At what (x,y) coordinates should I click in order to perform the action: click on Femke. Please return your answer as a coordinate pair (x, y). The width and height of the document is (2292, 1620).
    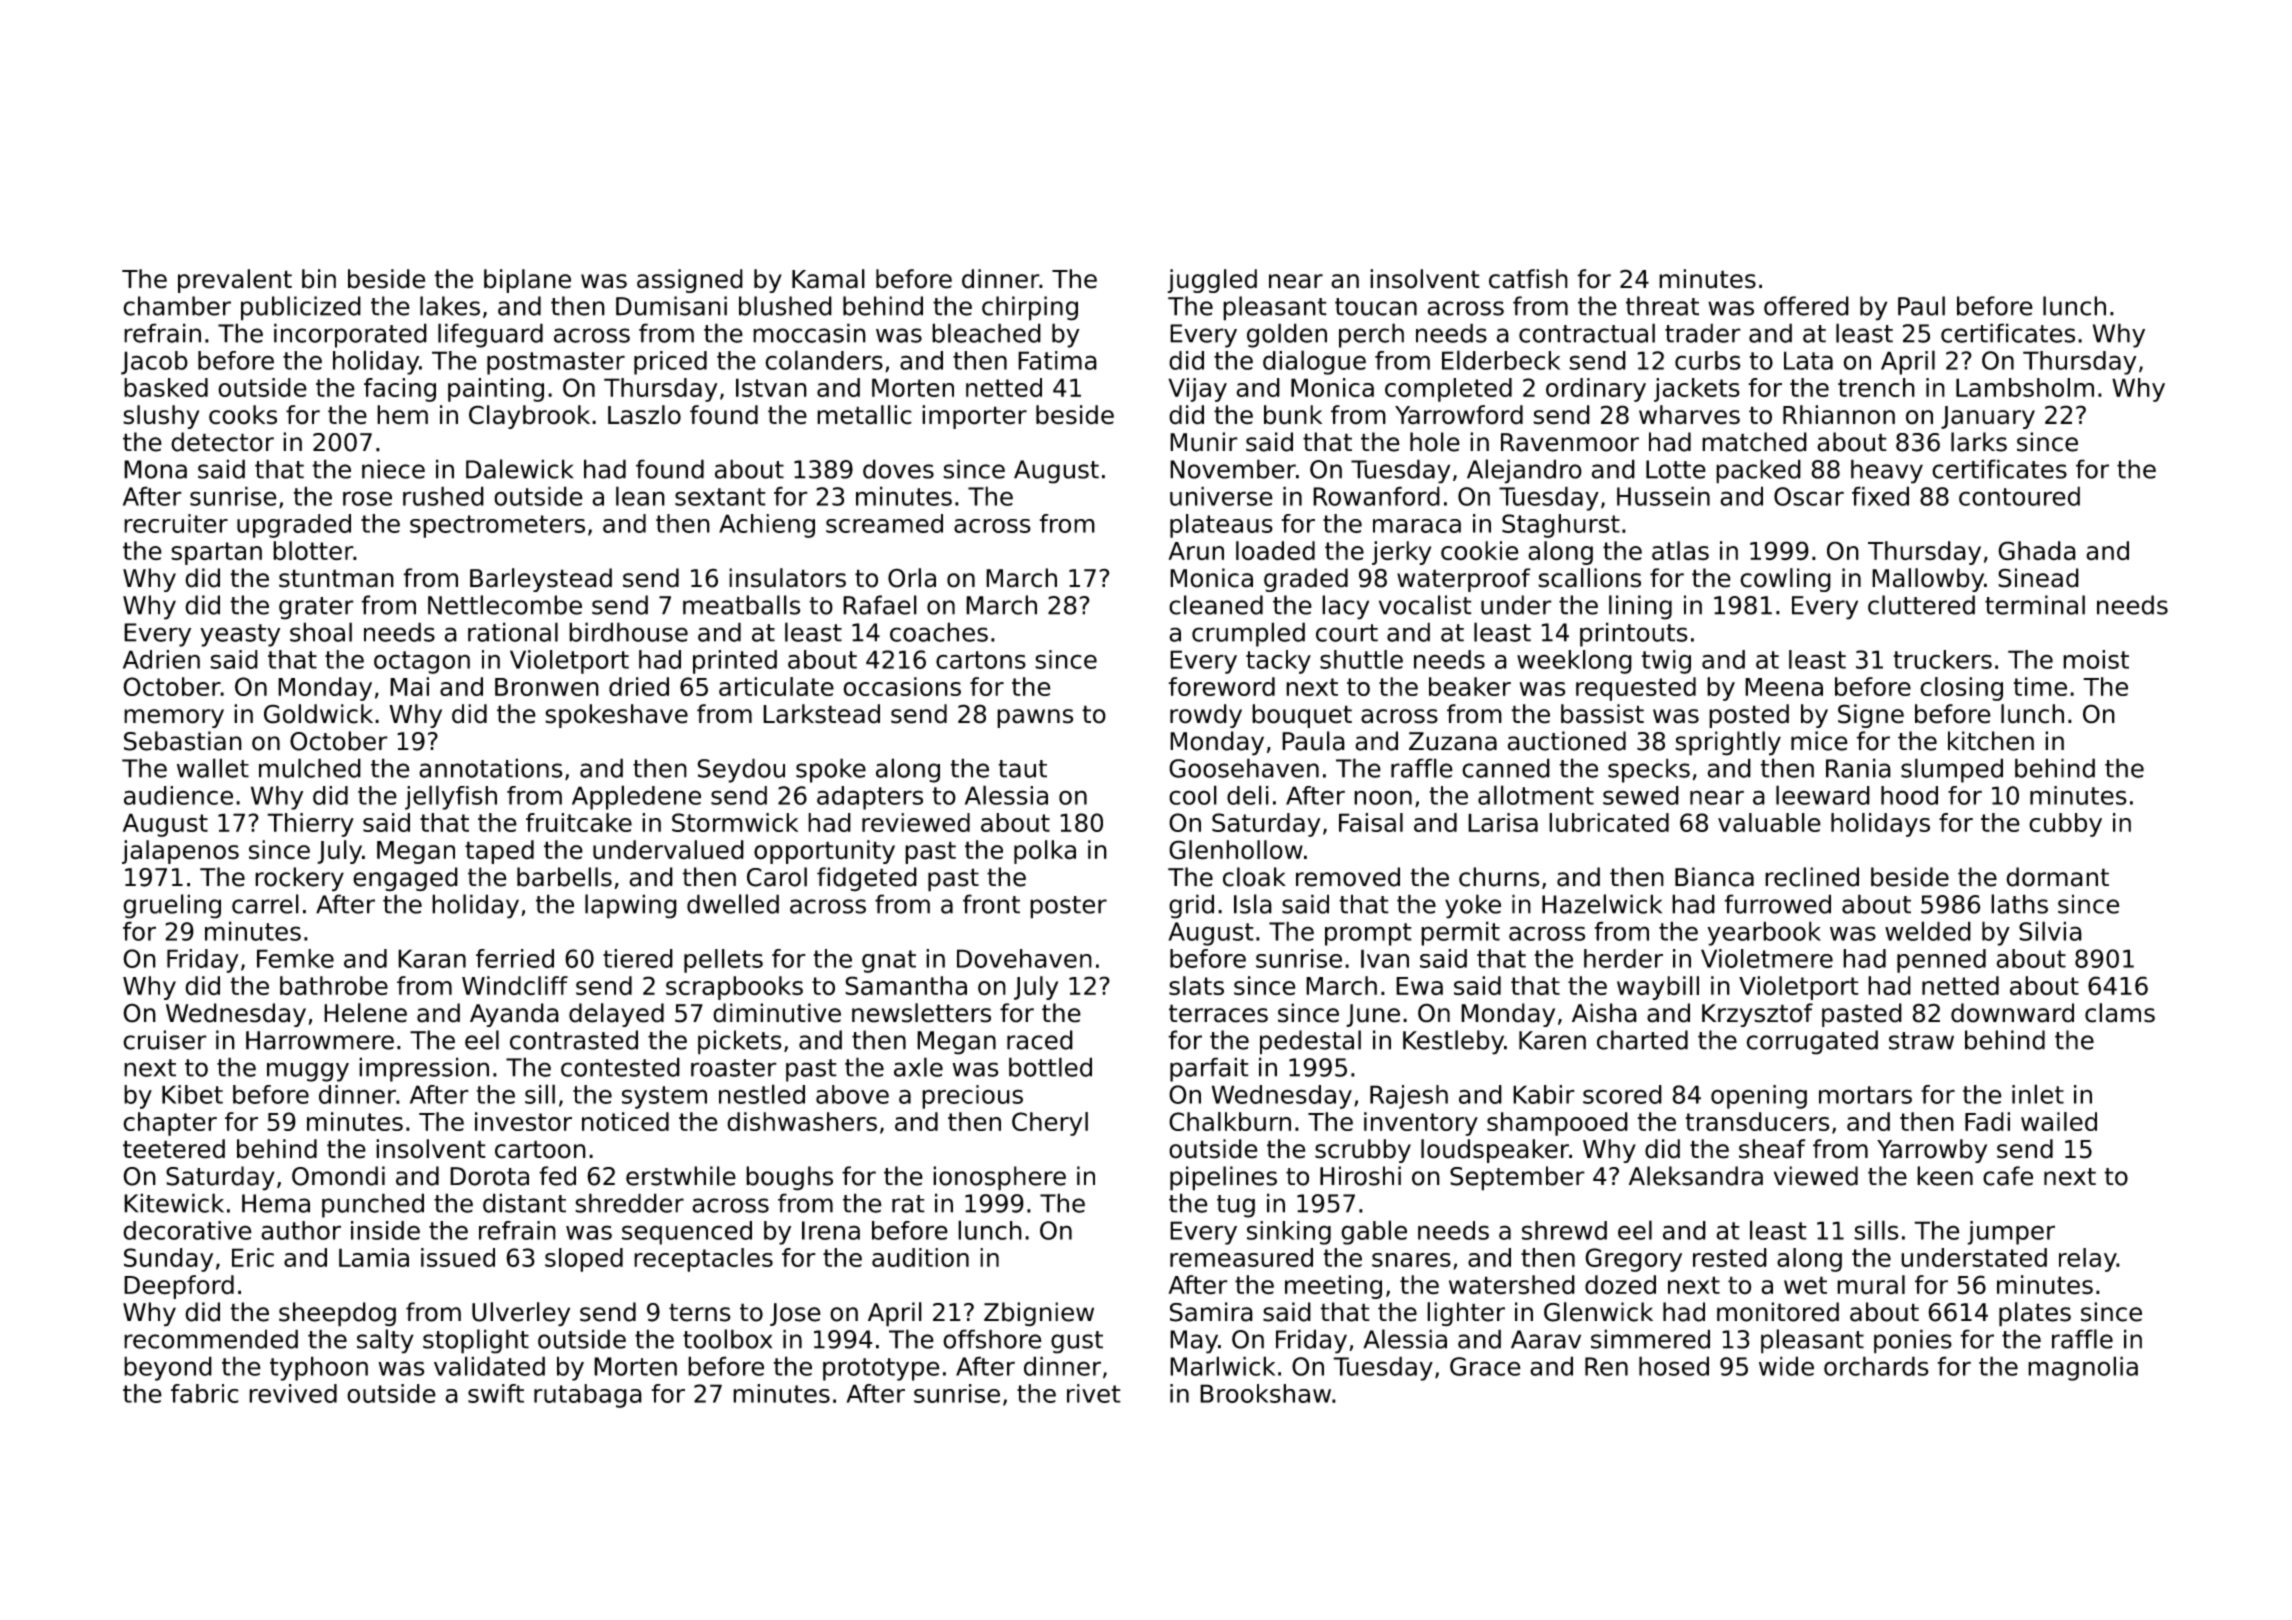
    Looking at the image, I should click on (295, 958).
